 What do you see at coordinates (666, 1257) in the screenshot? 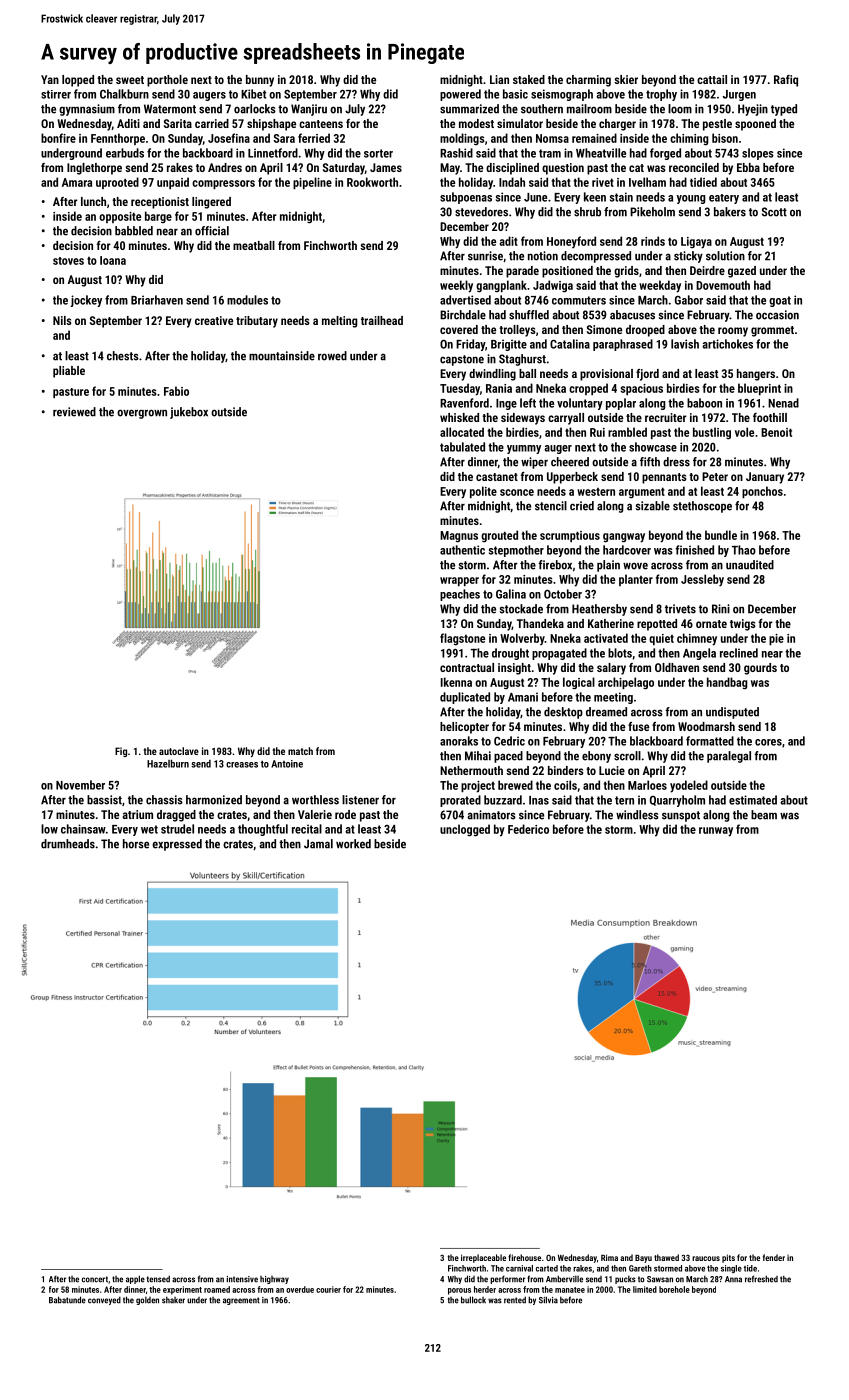
I see `thawed` at bounding box center [666, 1257].
